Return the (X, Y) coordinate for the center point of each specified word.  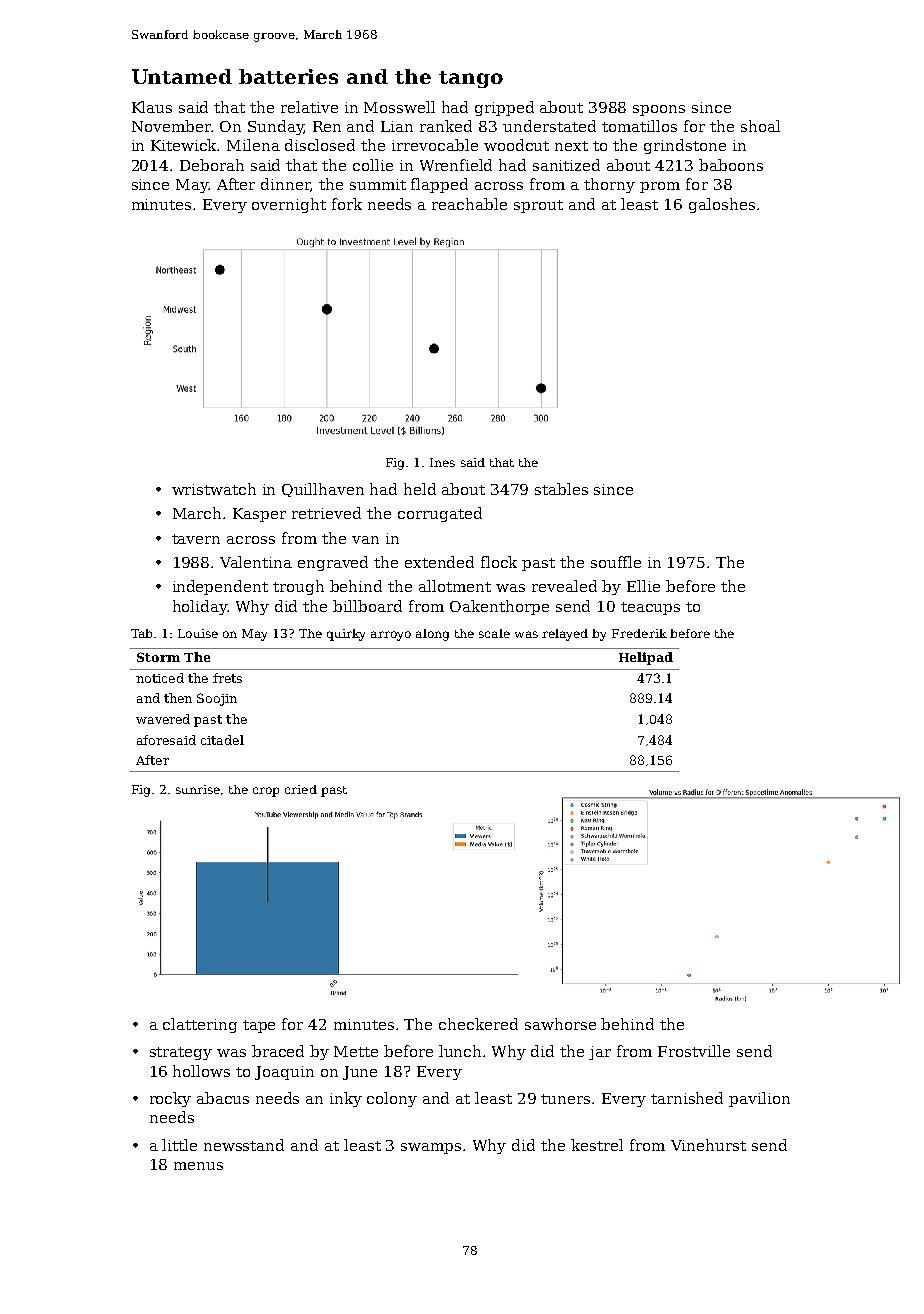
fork (347, 204)
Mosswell (399, 107)
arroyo (391, 636)
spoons (659, 110)
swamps (431, 1148)
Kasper (259, 515)
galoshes (722, 205)
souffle (616, 562)
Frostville (694, 1051)
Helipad (646, 658)
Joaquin (284, 1073)
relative (309, 107)
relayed (565, 635)
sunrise (198, 789)
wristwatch (214, 489)
